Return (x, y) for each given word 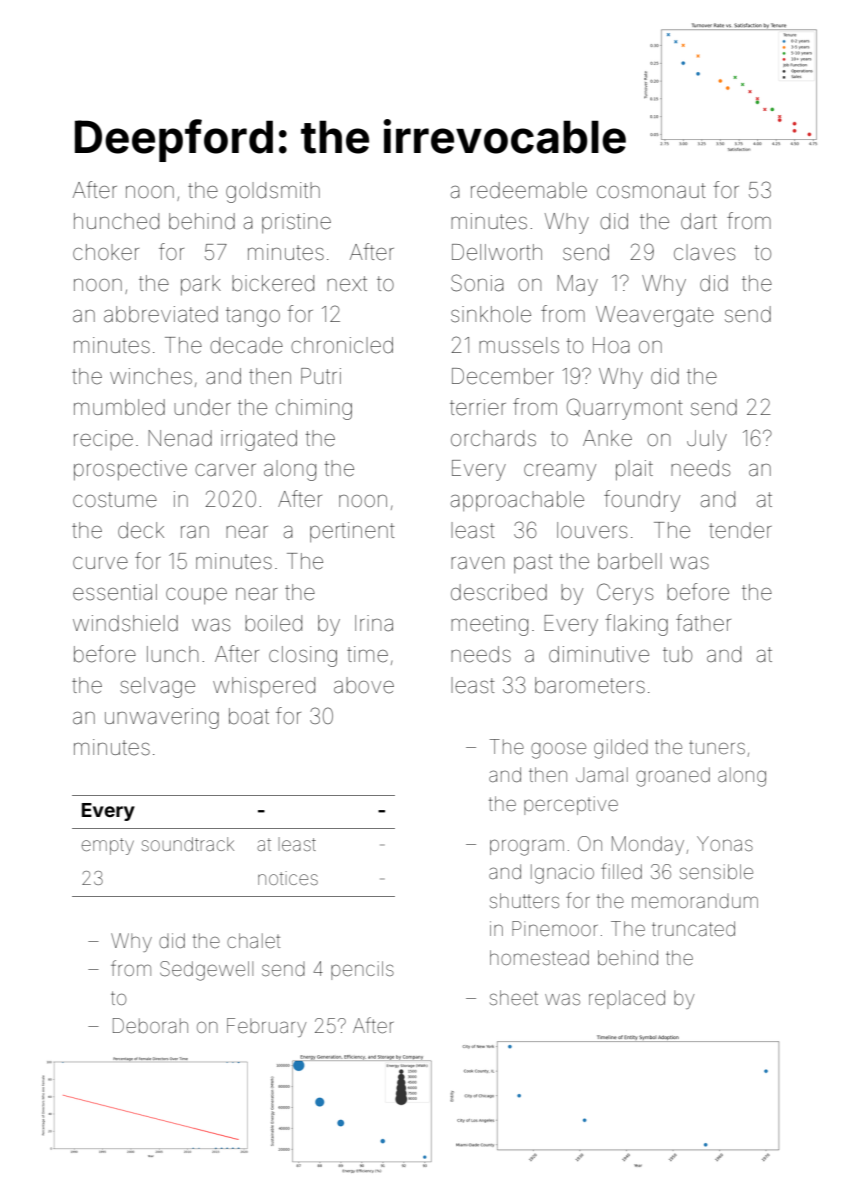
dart (699, 221)
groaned (673, 777)
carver (225, 470)
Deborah (150, 1025)
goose (558, 750)
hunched (116, 221)
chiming (314, 409)
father (703, 623)
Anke (607, 438)
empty (108, 846)
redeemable (529, 190)
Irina (374, 623)
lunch (172, 654)
